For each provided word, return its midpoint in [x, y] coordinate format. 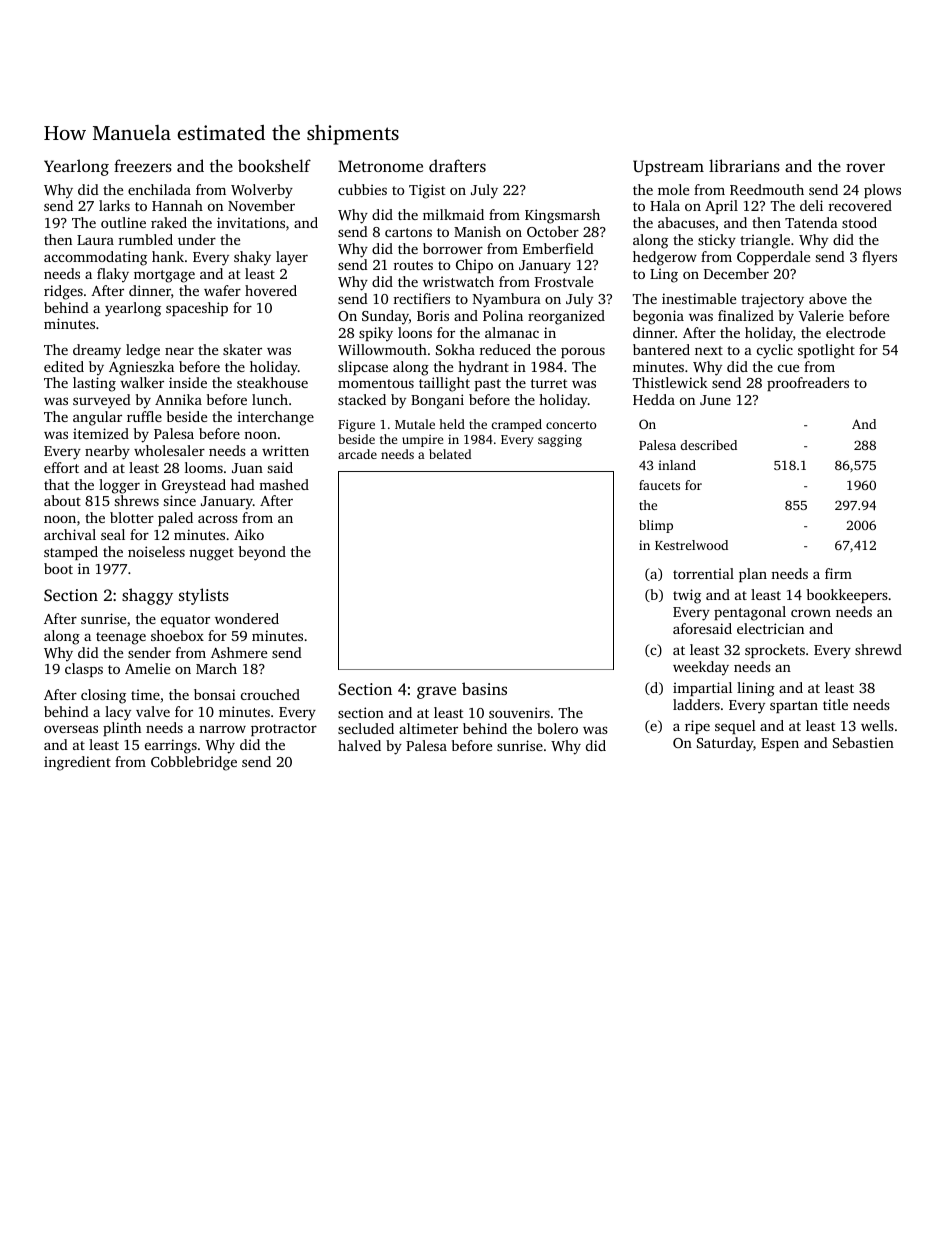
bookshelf [274, 165]
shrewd [878, 649]
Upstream [668, 168]
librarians [744, 165]
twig [687, 596]
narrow [222, 729]
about [62, 500]
